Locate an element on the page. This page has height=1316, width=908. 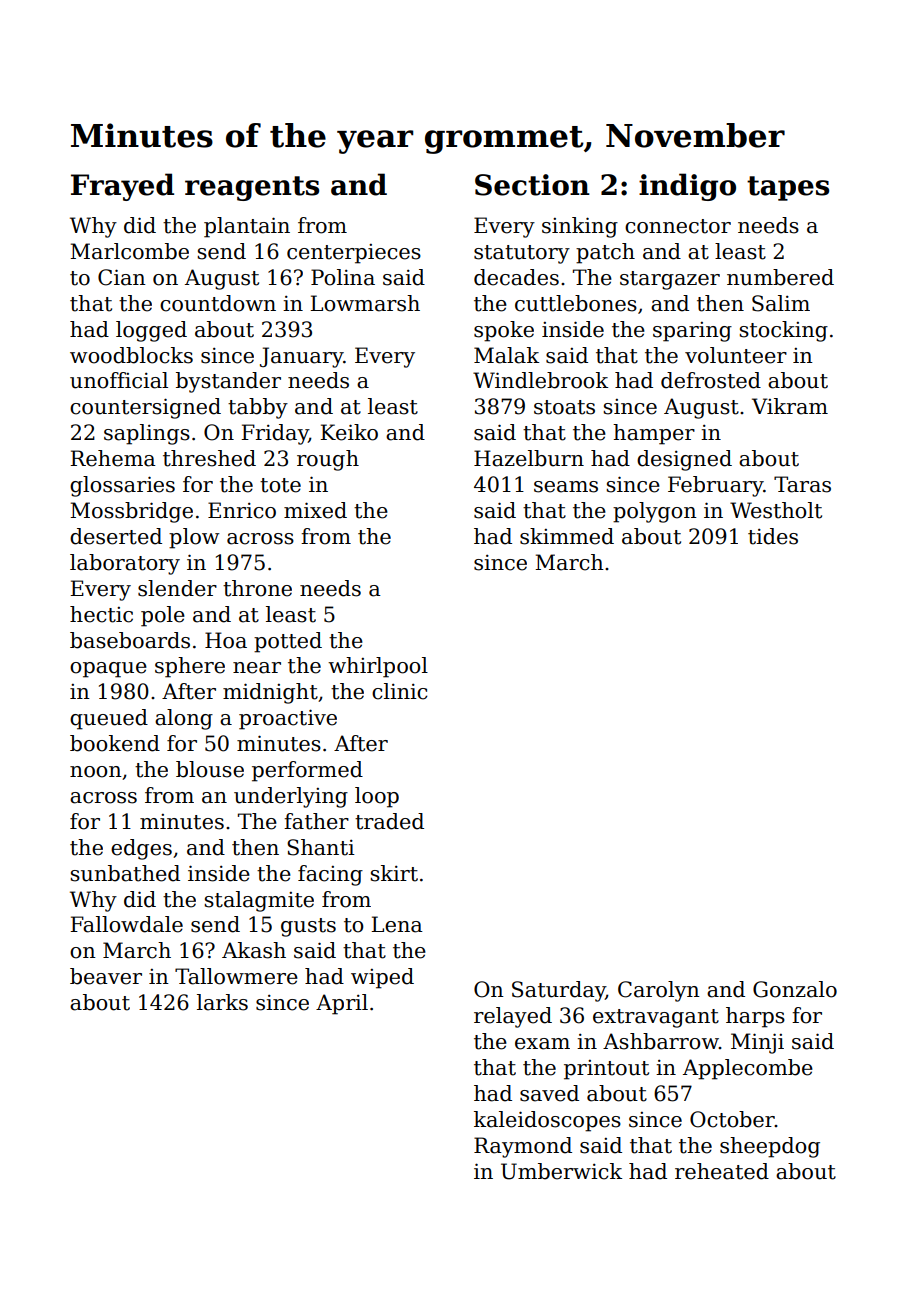
deserted is located at coordinates (116, 536).
